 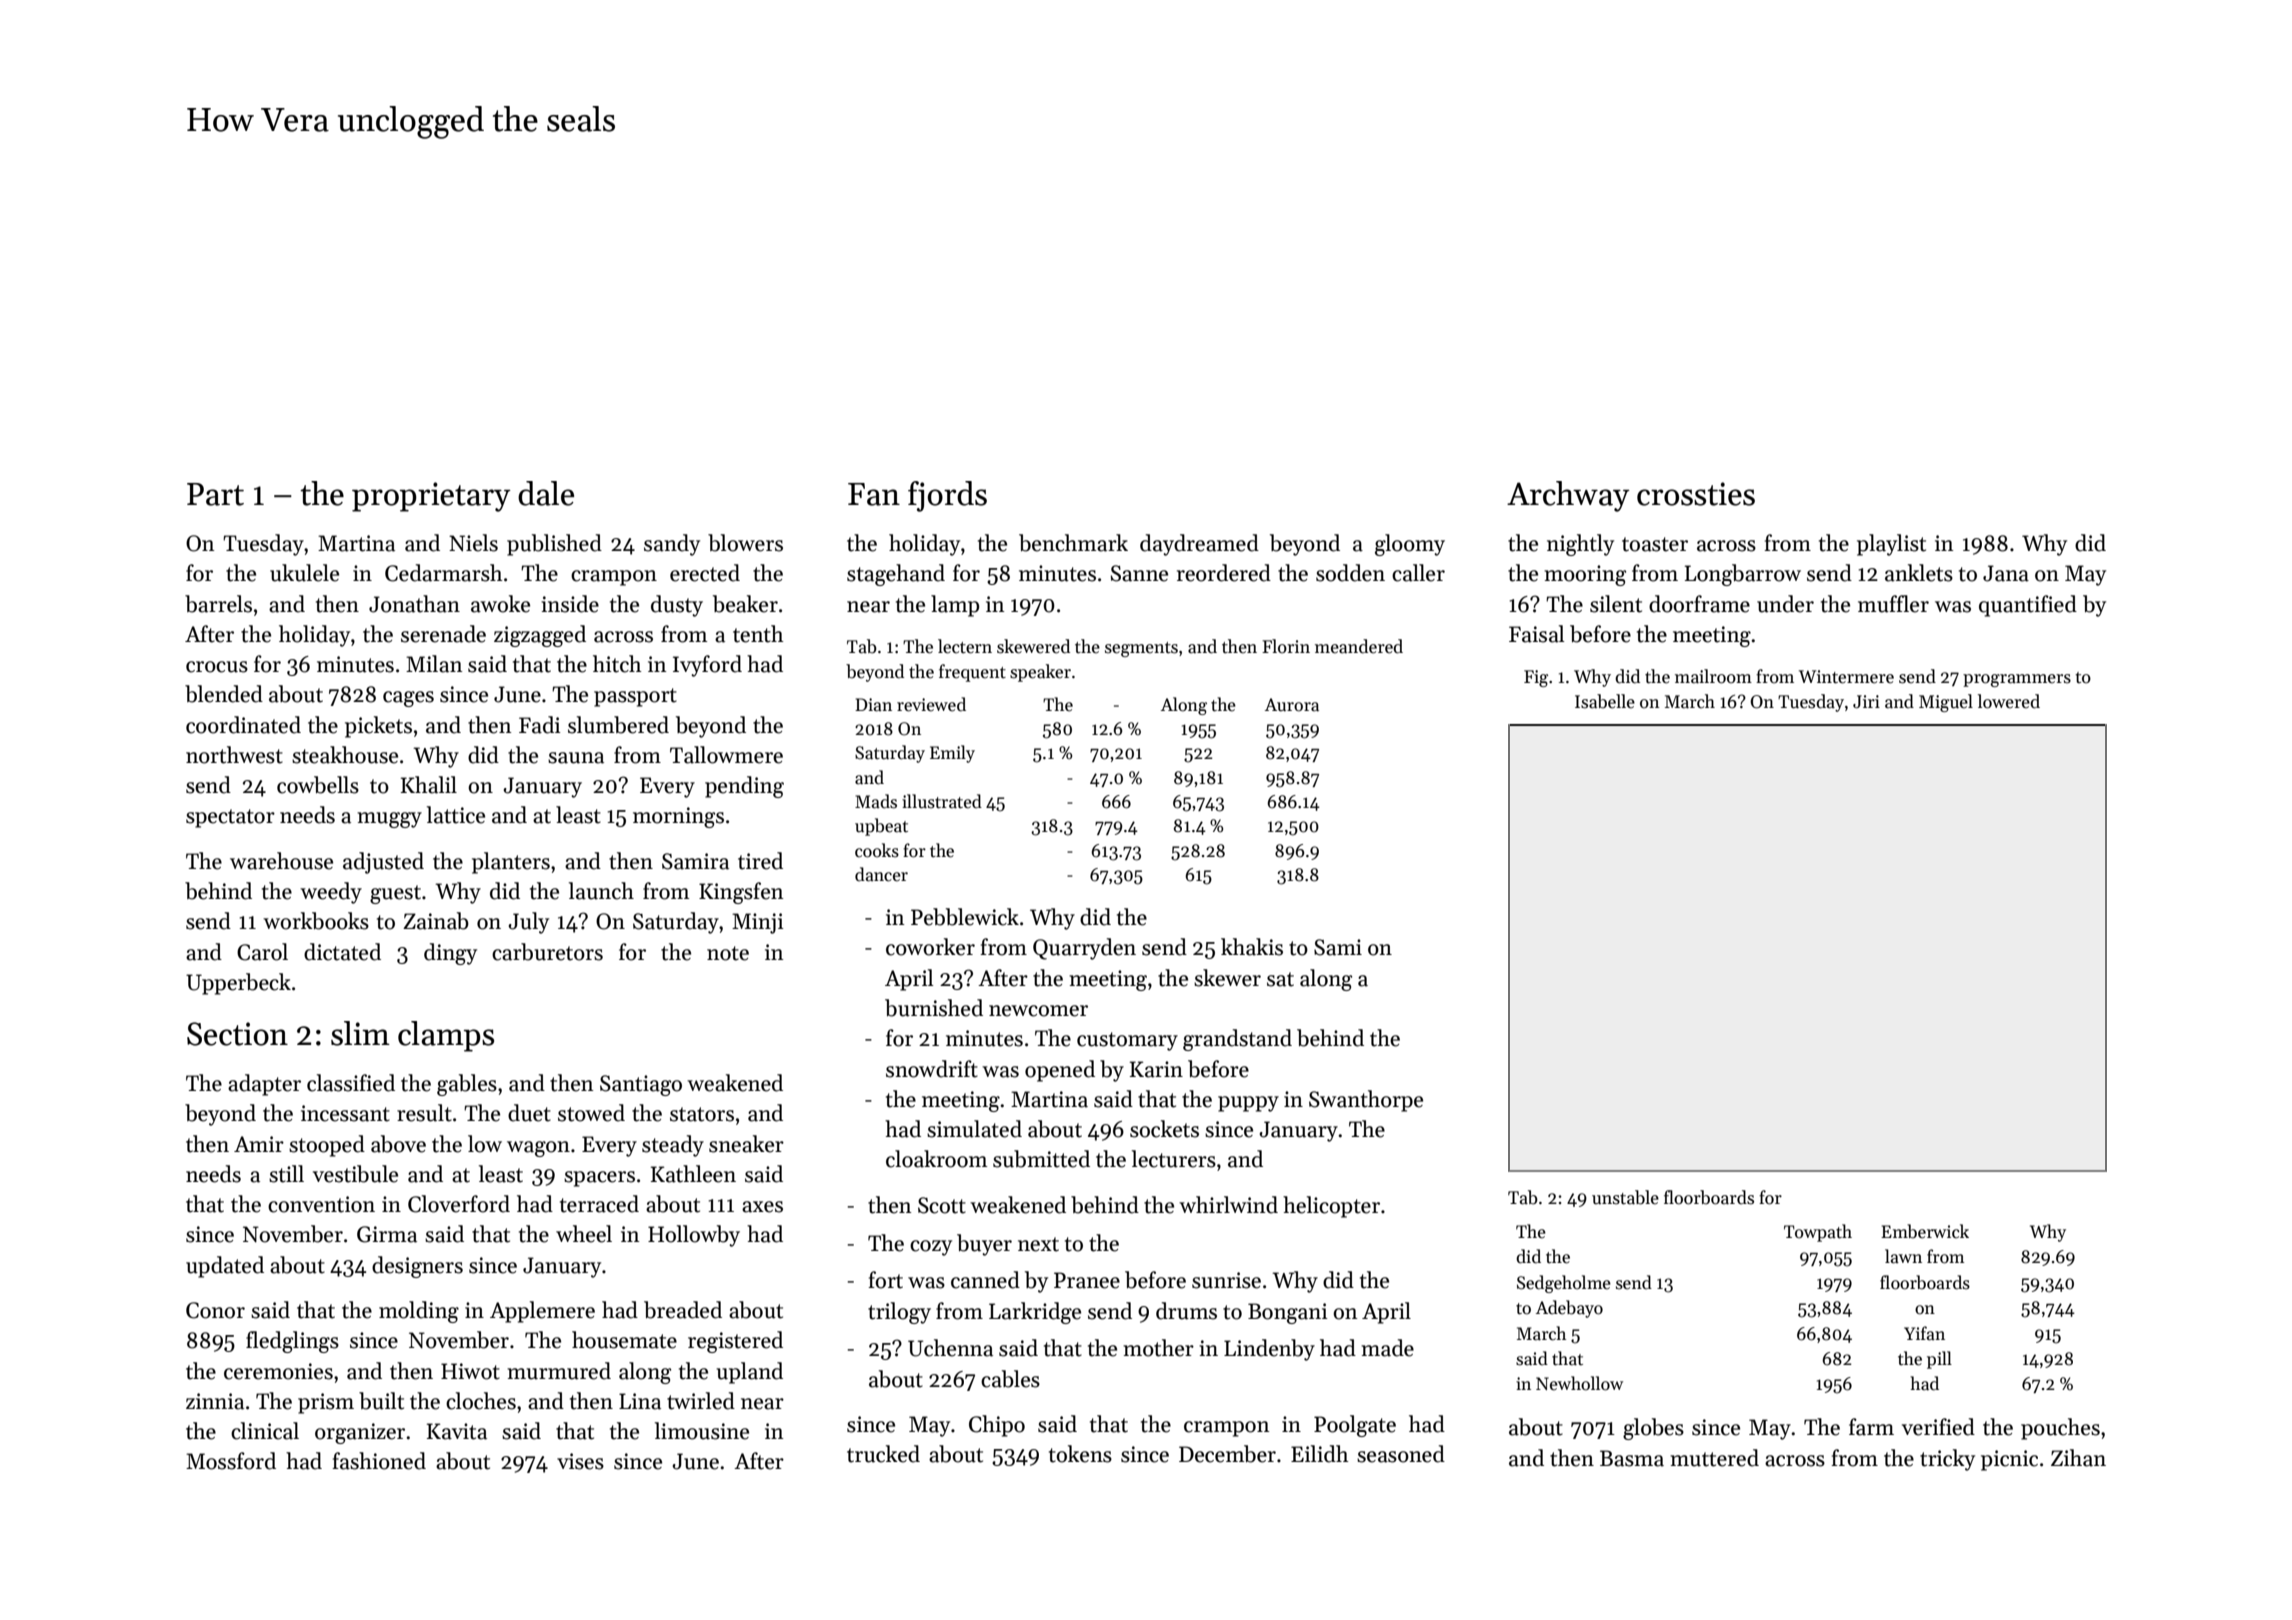 I want to click on quantified, so click(x=2028, y=606).
